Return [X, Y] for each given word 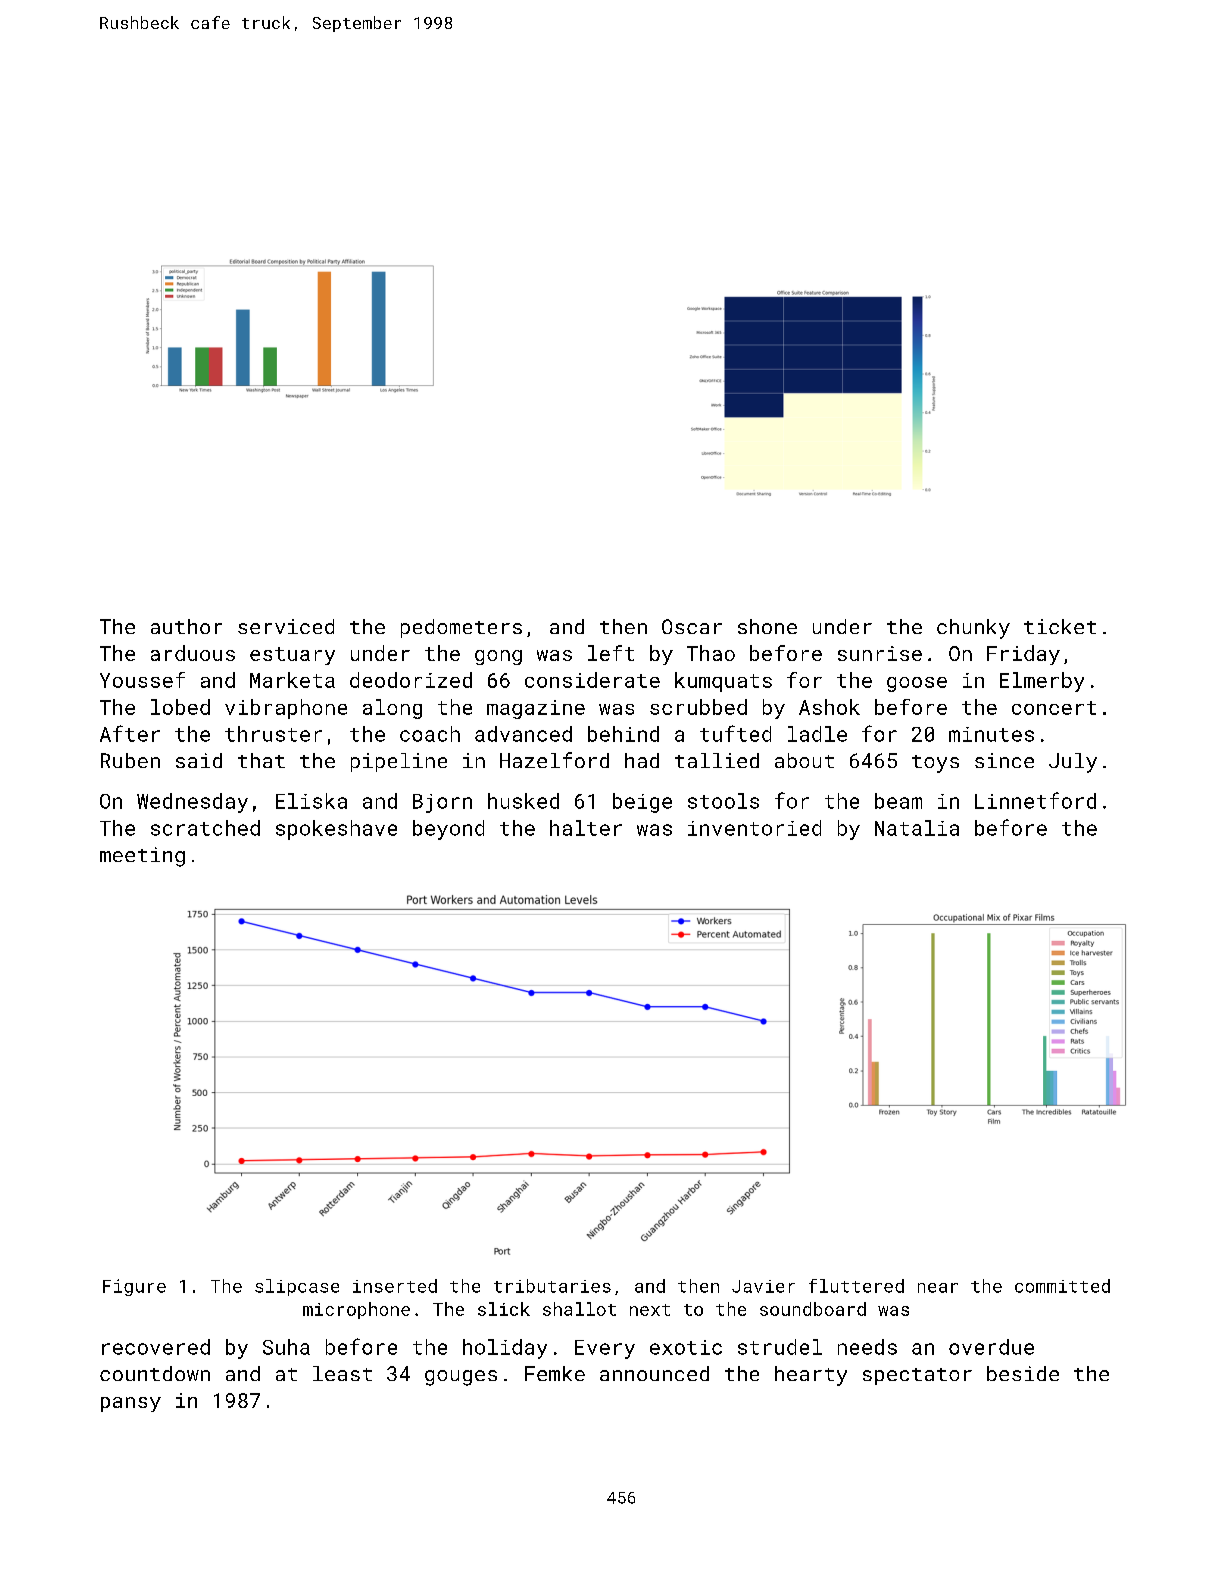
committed [1062, 1286]
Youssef [142, 680]
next [650, 1310]
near [938, 1288]
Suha [286, 1347]
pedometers [461, 628]
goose [917, 684]
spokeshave [336, 830]
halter [586, 828]
